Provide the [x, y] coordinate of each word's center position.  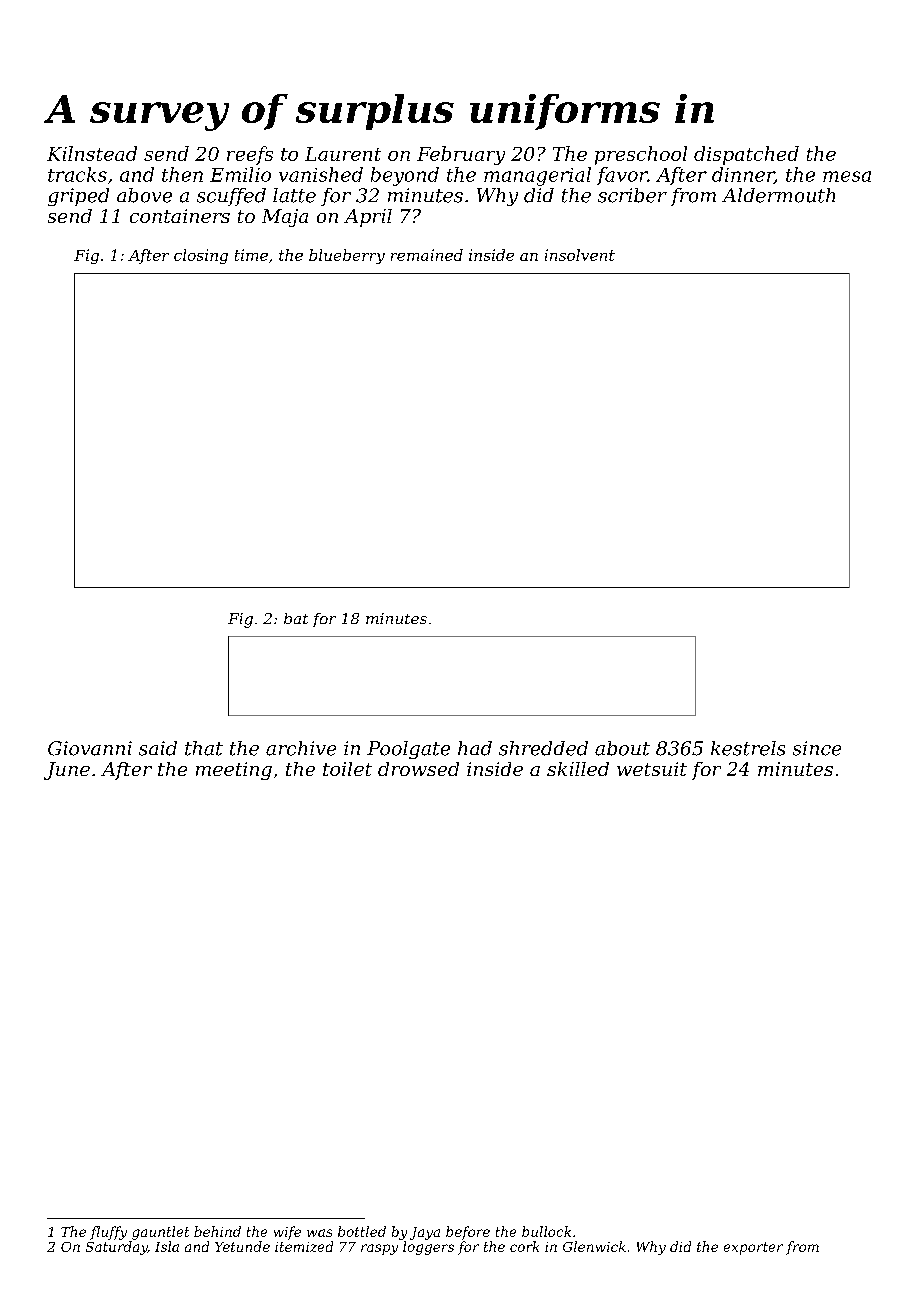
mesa [847, 176]
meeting [234, 771]
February [461, 155]
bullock [546, 1231]
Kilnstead [92, 153]
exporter [753, 1248]
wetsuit [652, 769]
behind [217, 1231]
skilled [578, 769]
